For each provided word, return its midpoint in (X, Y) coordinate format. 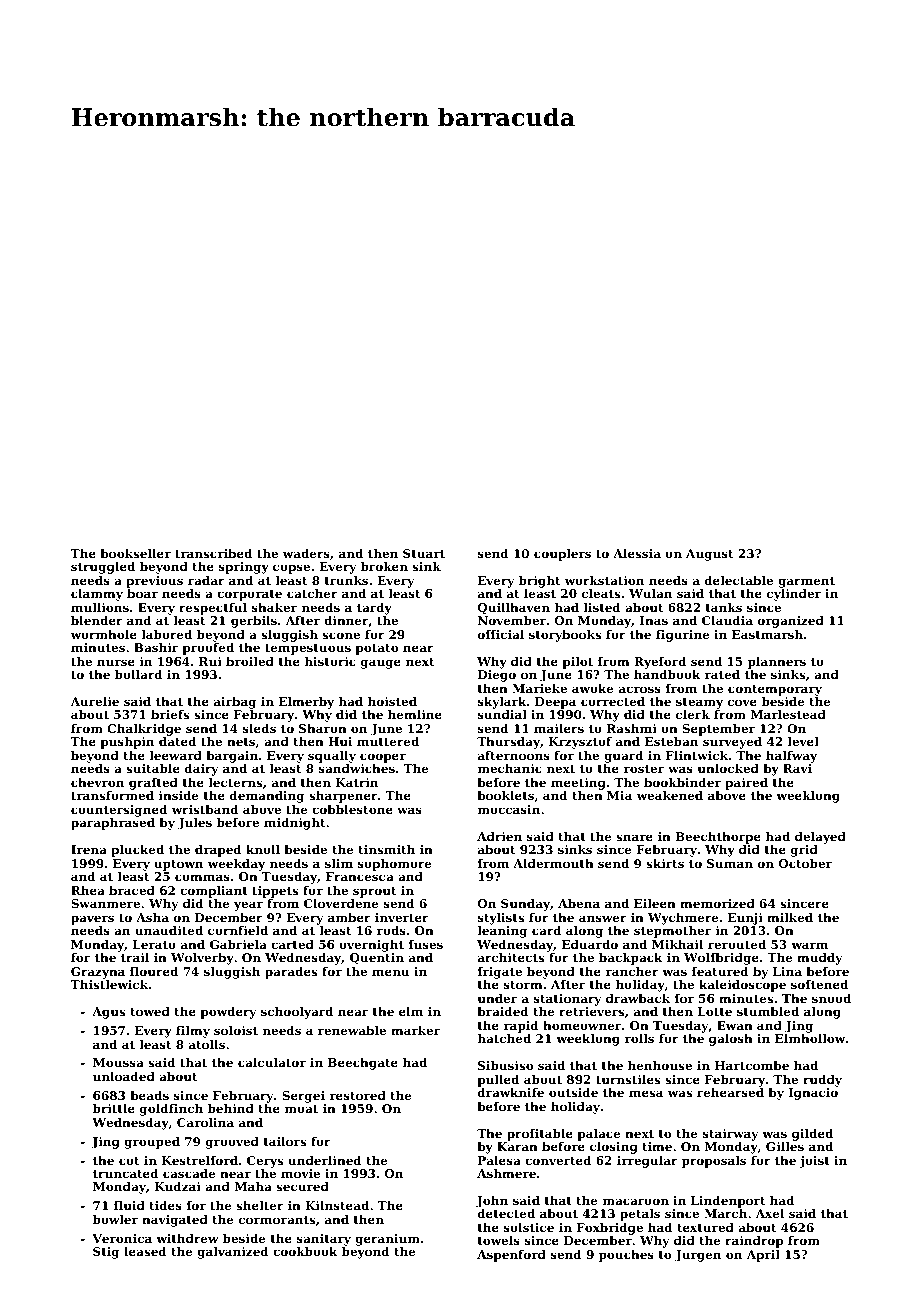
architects (511, 957)
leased (145, 1251)
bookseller (135, 553)
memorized (717, 903)
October (805, 863)
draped (218, 851)
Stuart (424, 553)
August (709, 555)
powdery (228, 1013)
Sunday (525, 905)
